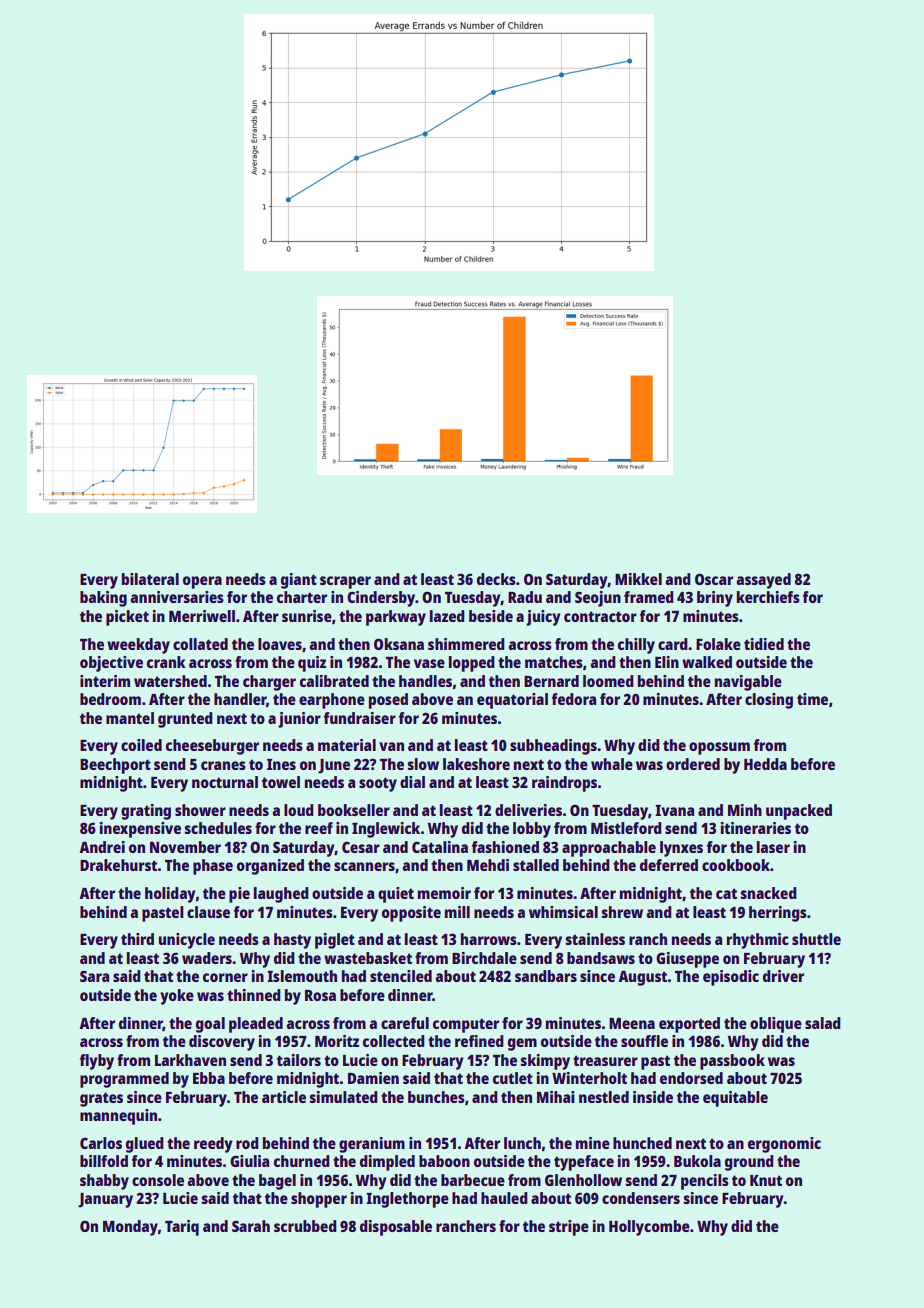 This document has height=1308, width=924. What do you see at coordinates (425, 681) in the document?
I see `handles` at bounding box center [425, 681].
